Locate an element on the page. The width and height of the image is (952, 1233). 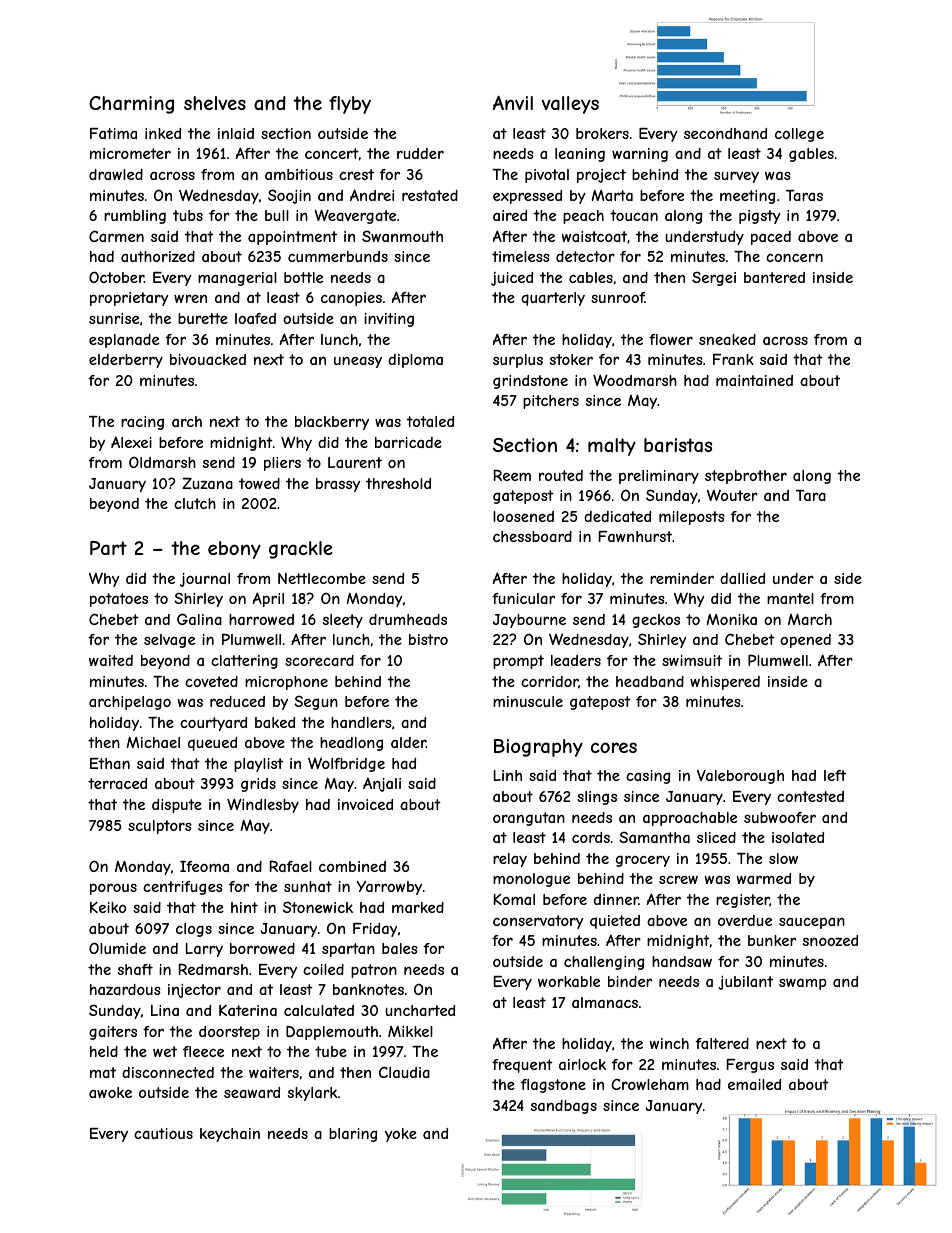
whispered is located at coordinates (725, 683).
